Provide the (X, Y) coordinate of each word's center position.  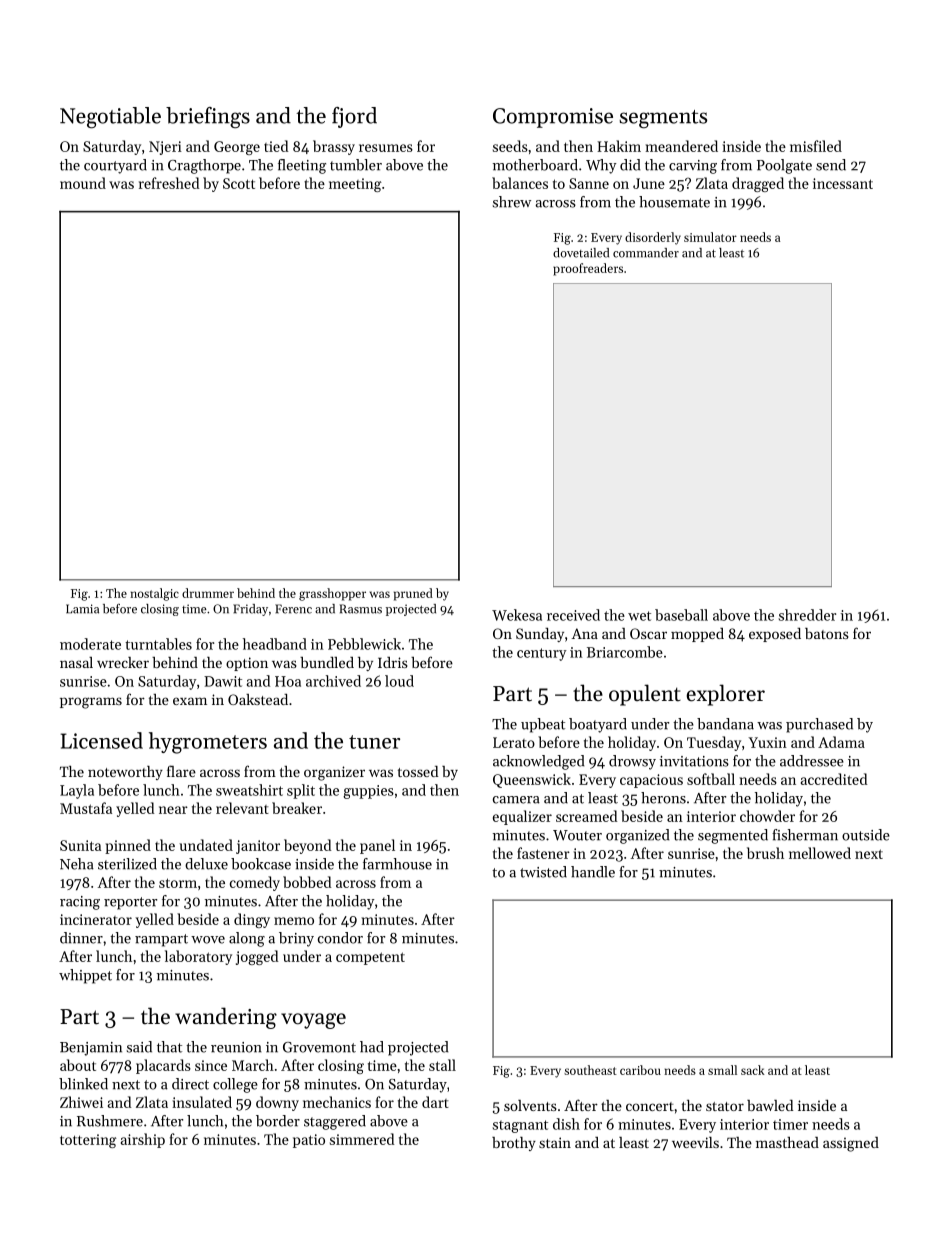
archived (333, 681)
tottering (88, 1141)
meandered (682, 146)
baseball (681, 615)
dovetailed (581, 253)
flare (181, 771)
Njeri (165, 148)
